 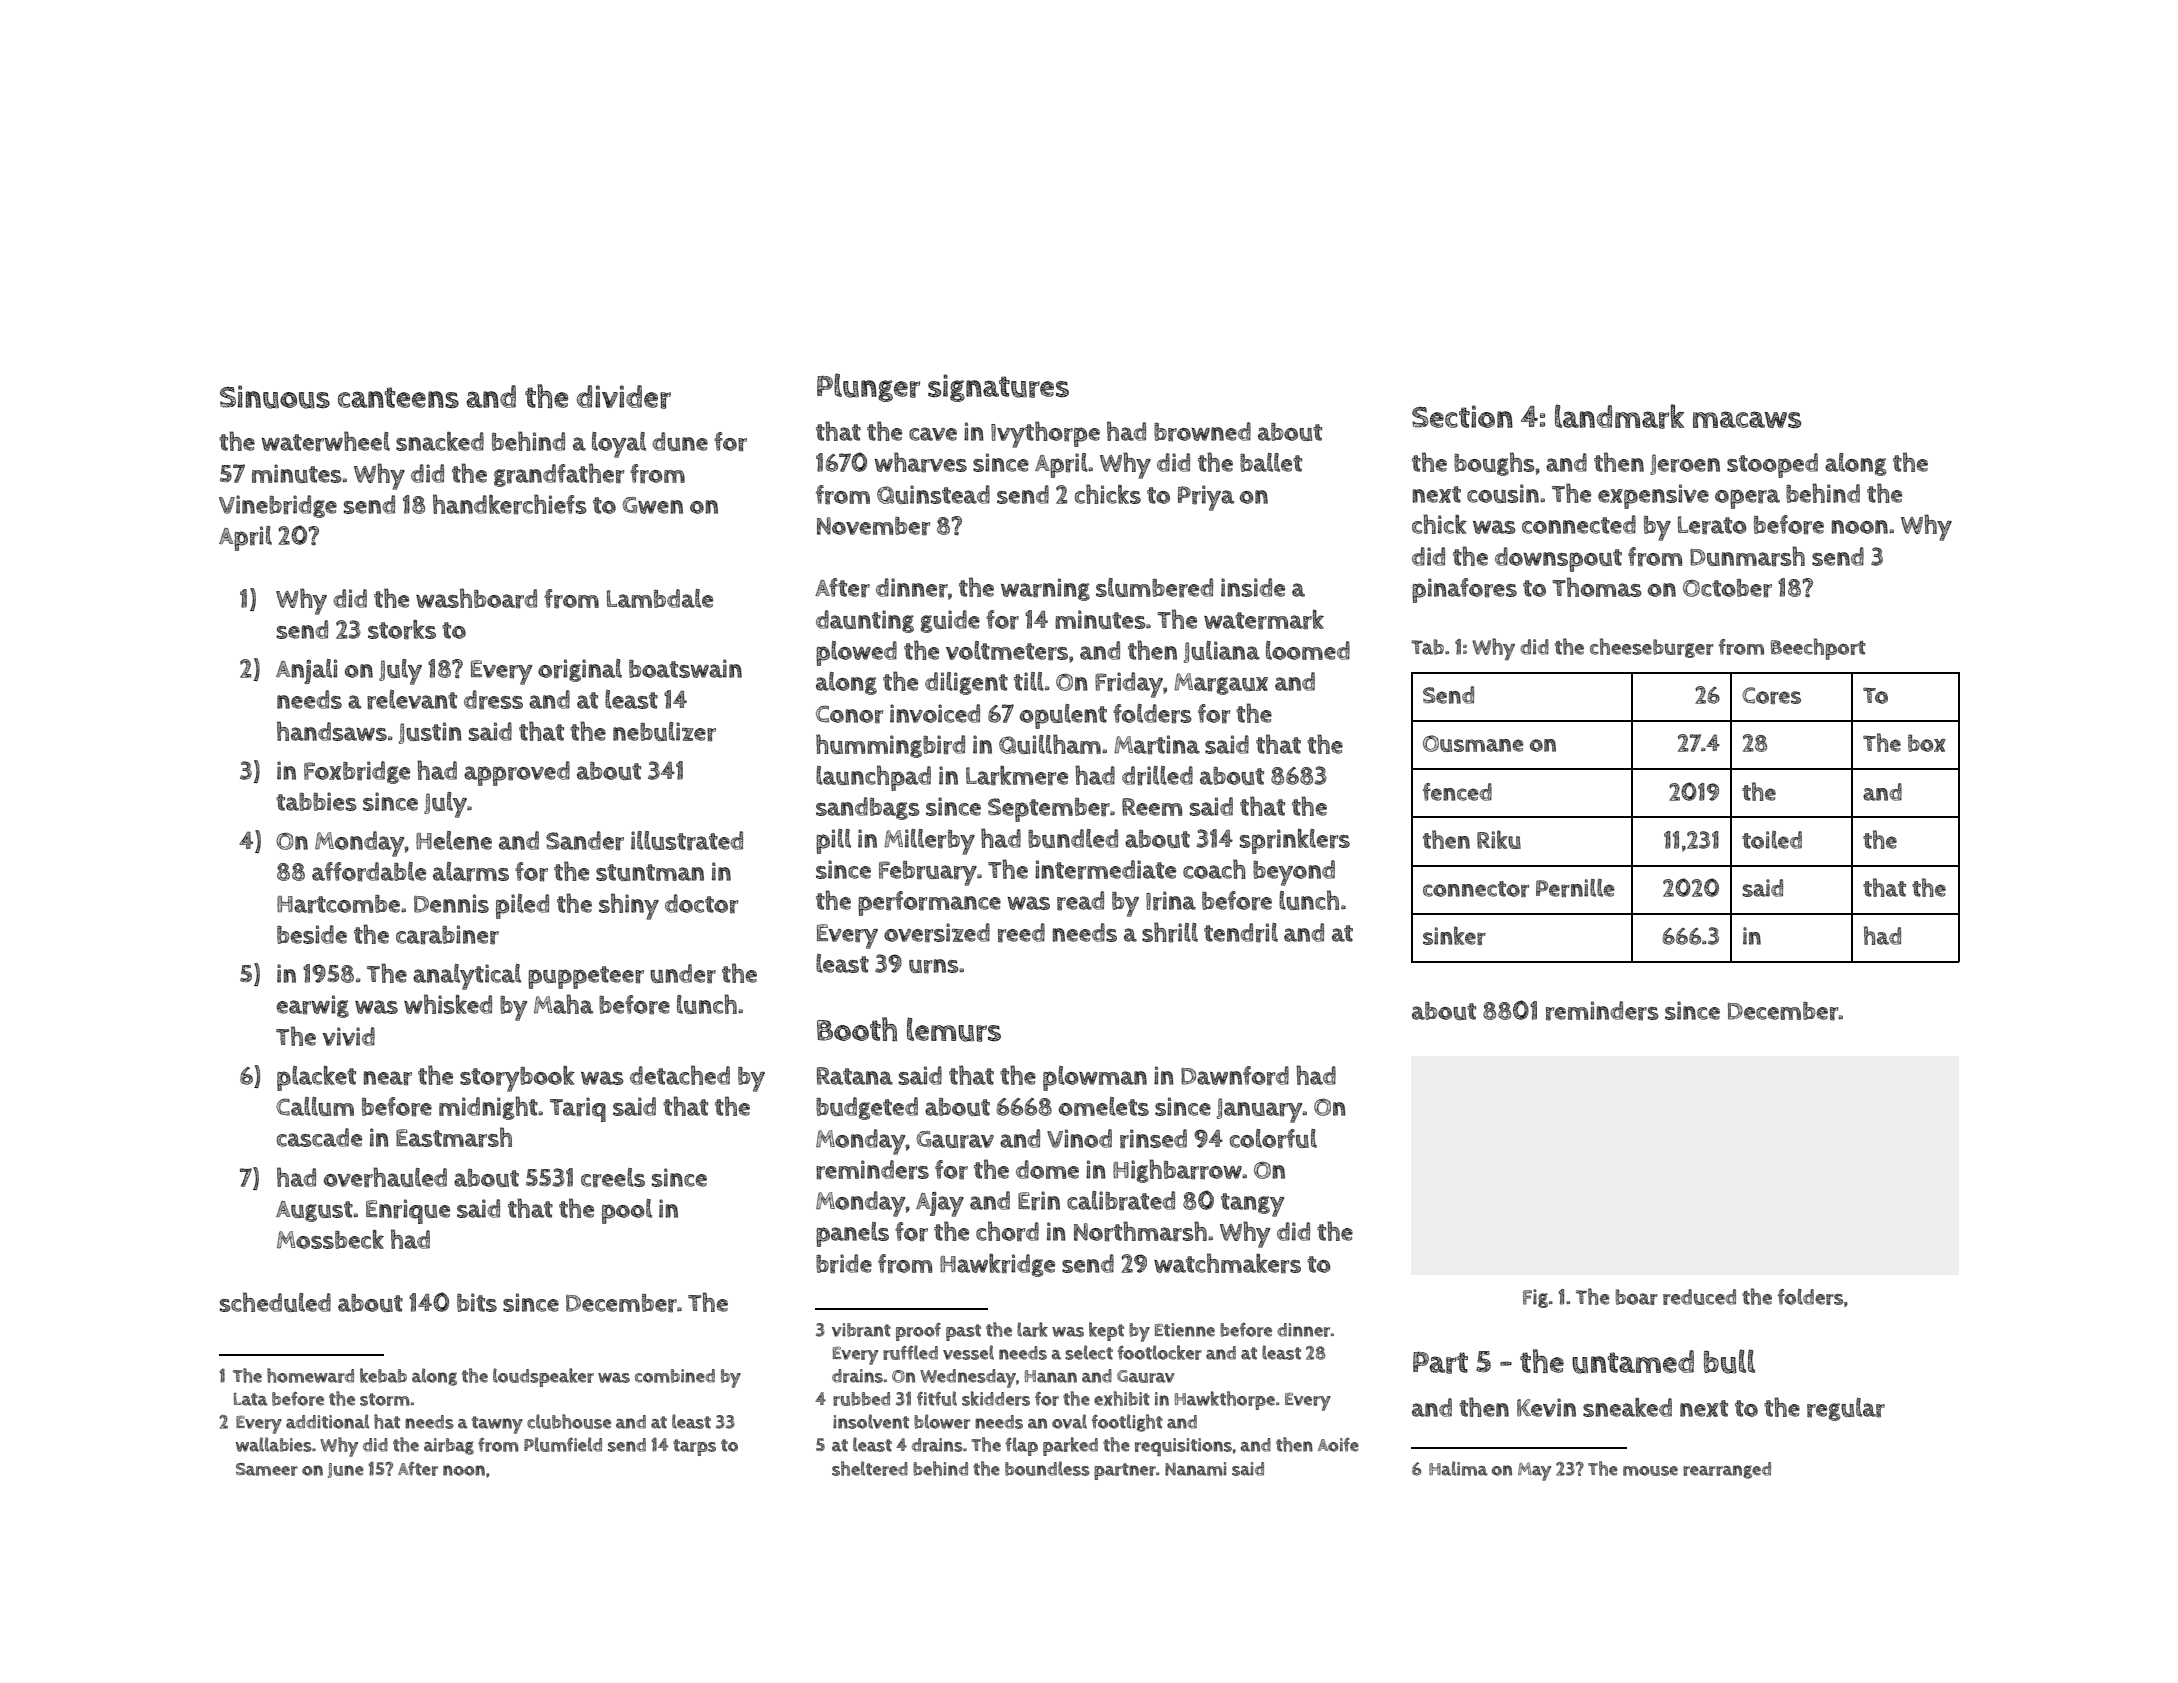 What do you see at coordinates (1235, 1076) in the screenshot?
I see `Dawnford` at bounding box center [1235, 1076].
